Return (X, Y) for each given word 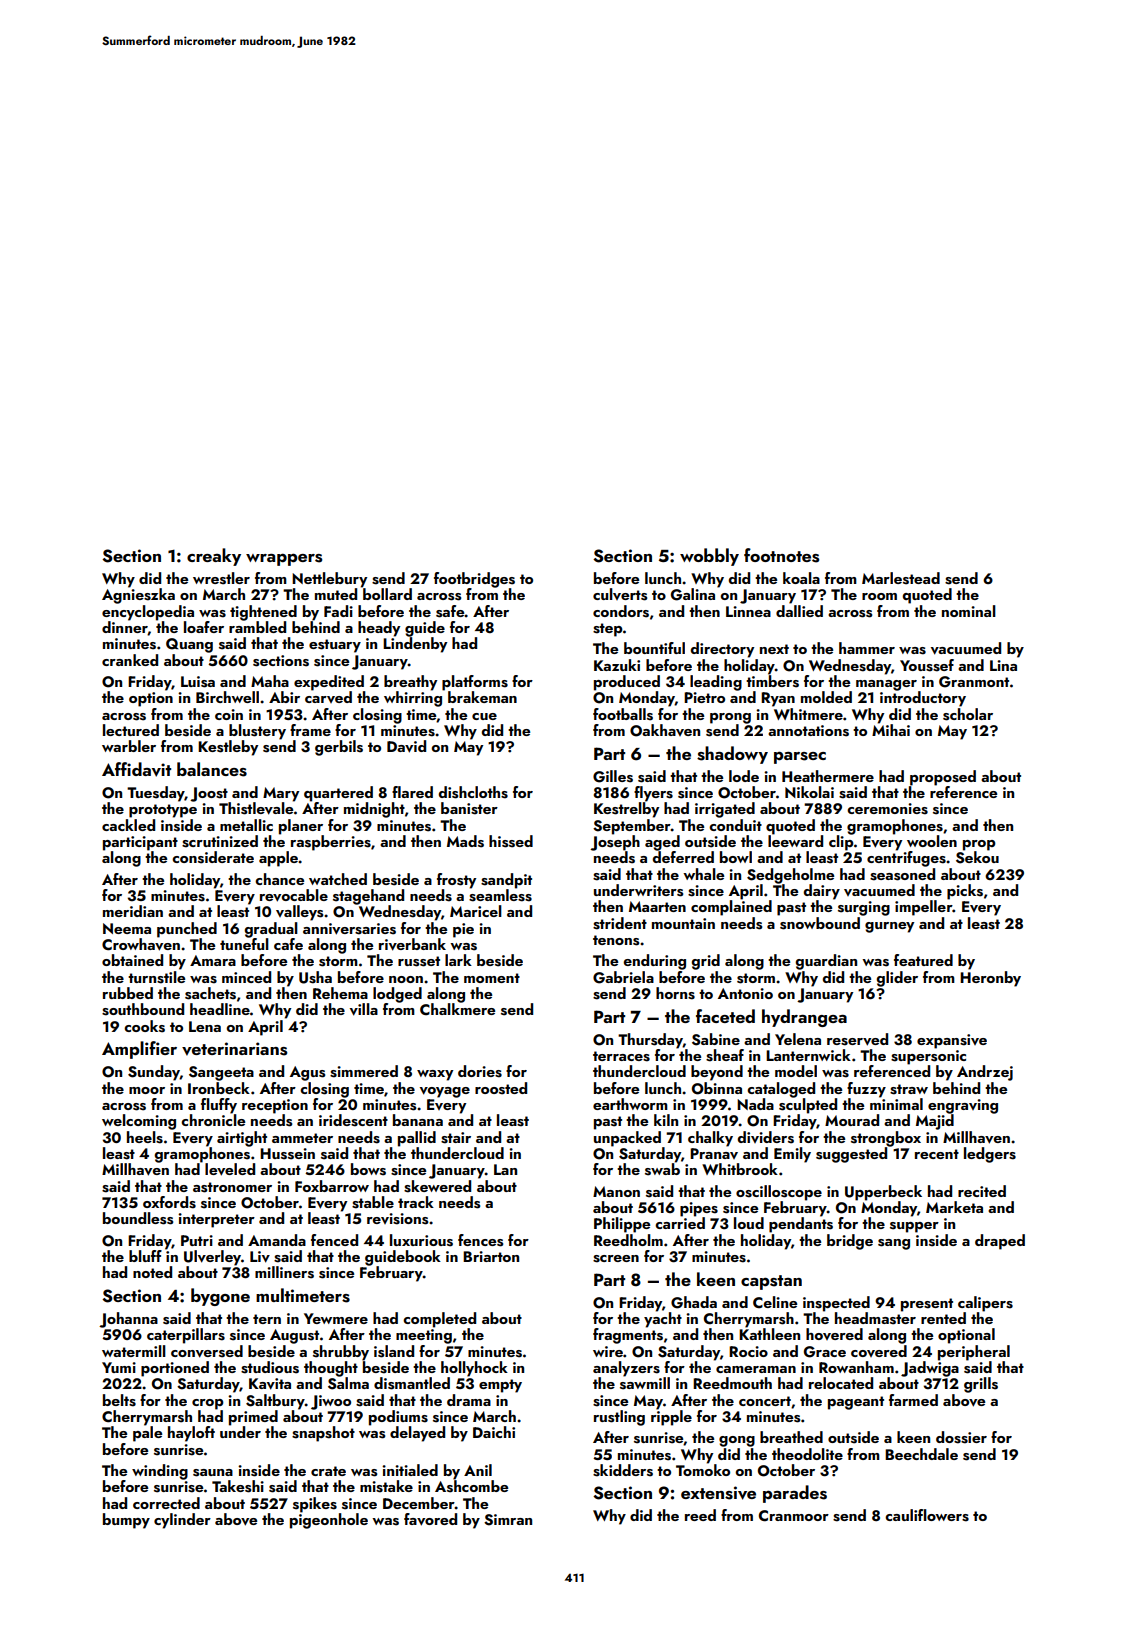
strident (620, 923)
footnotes (781, 555)
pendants (801, 1225)
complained (731, 908)
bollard (387, 594)
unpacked (627, 1139)
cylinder (182, 1521)
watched (338, 879)
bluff (145, 1256)
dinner (125, 628)
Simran (508, 1520)
